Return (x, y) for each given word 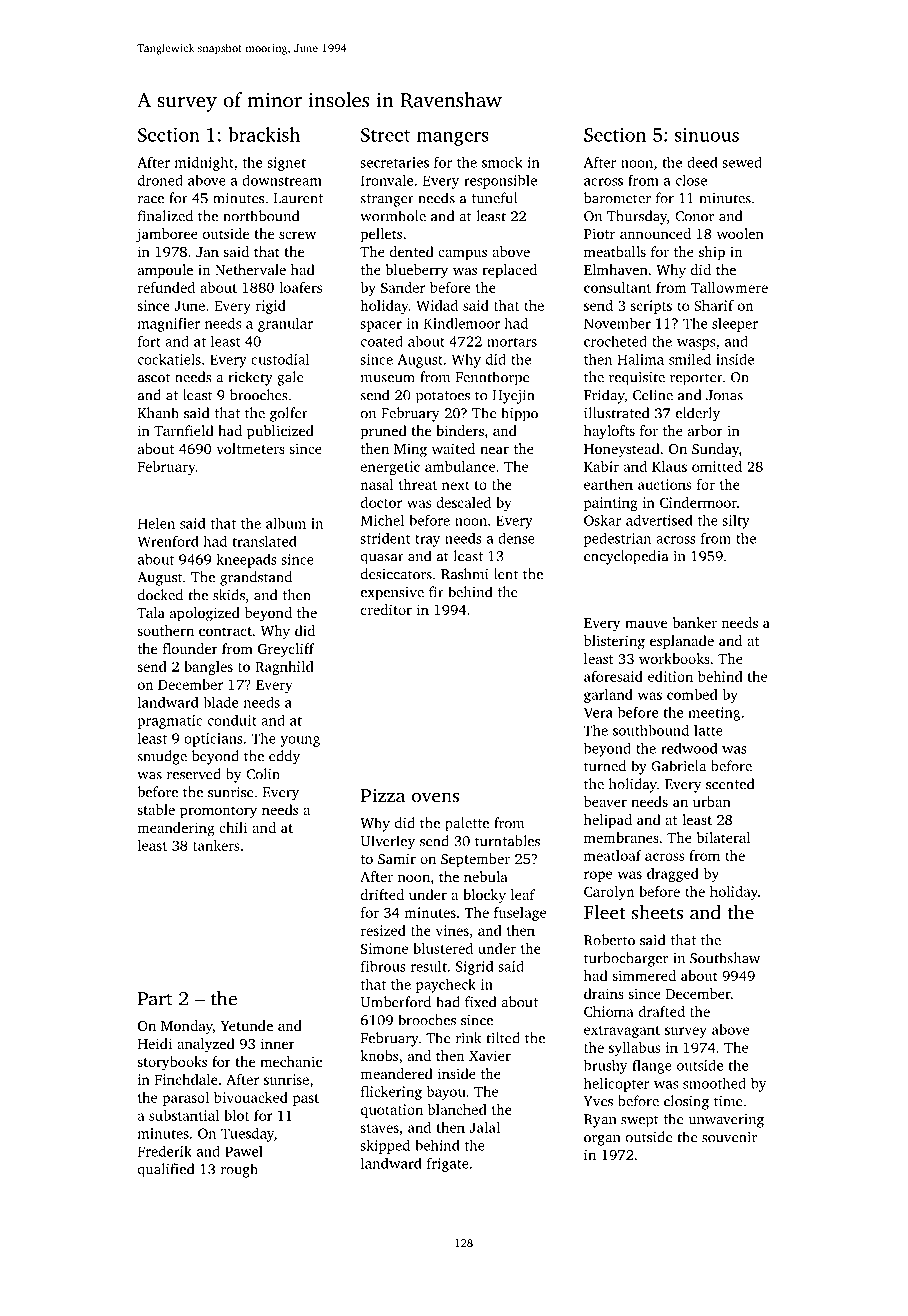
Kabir (601, 466)
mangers (453, 139)
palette (467, 824)
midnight (204, 163)
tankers (216, 845)
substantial (184, 1115)
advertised (659, 520)
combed (692, 694)
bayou (446, 1093)
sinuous (707, 135)
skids (229, 595)
